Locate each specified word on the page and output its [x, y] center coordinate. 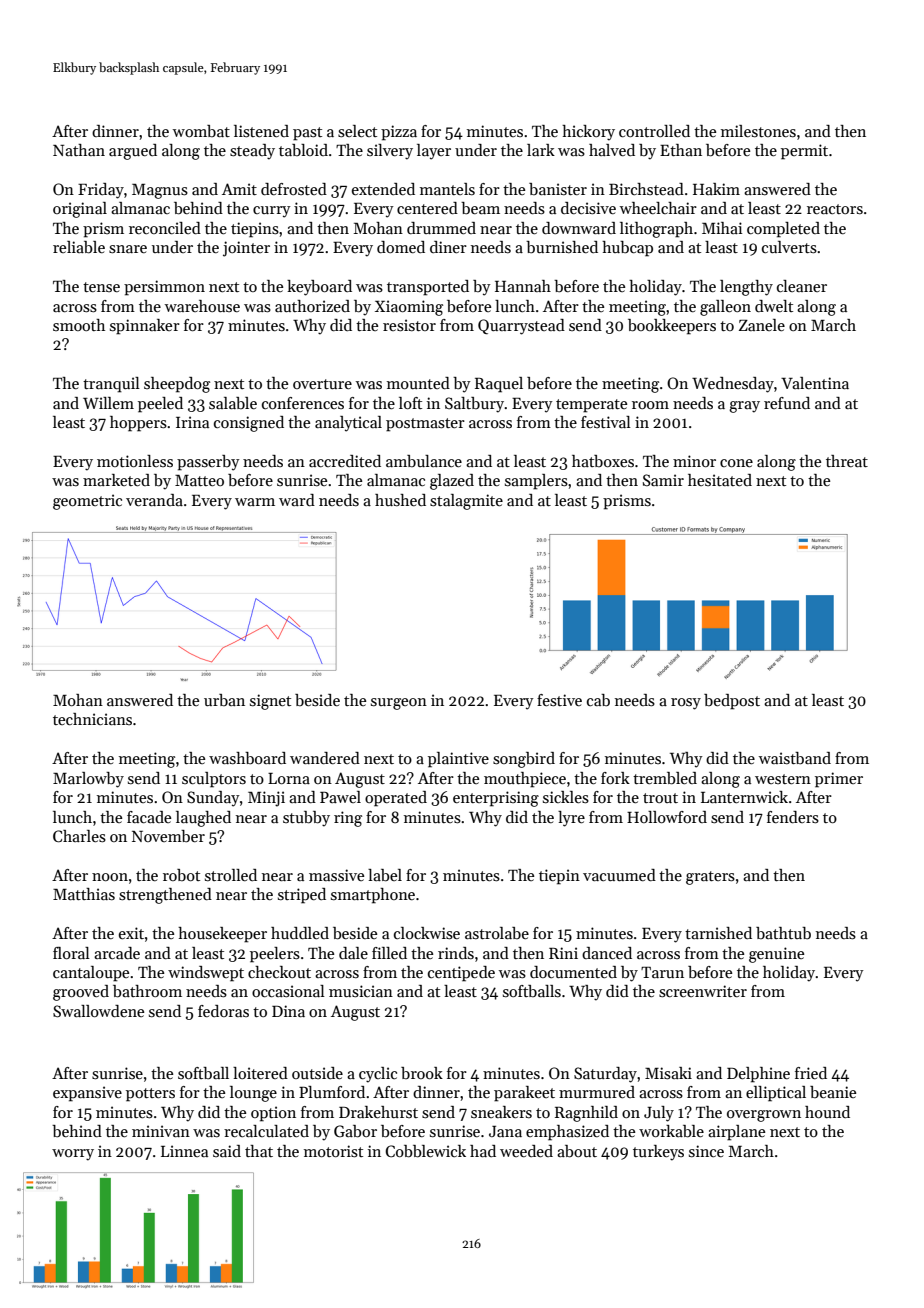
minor [694, 461]
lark [541, 150]
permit [804, 152]
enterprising [496, 799]
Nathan [79, 150]
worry [73, 1155]
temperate [591, 406]
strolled [231, 875]
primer [839, 780]
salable [233, 403]
